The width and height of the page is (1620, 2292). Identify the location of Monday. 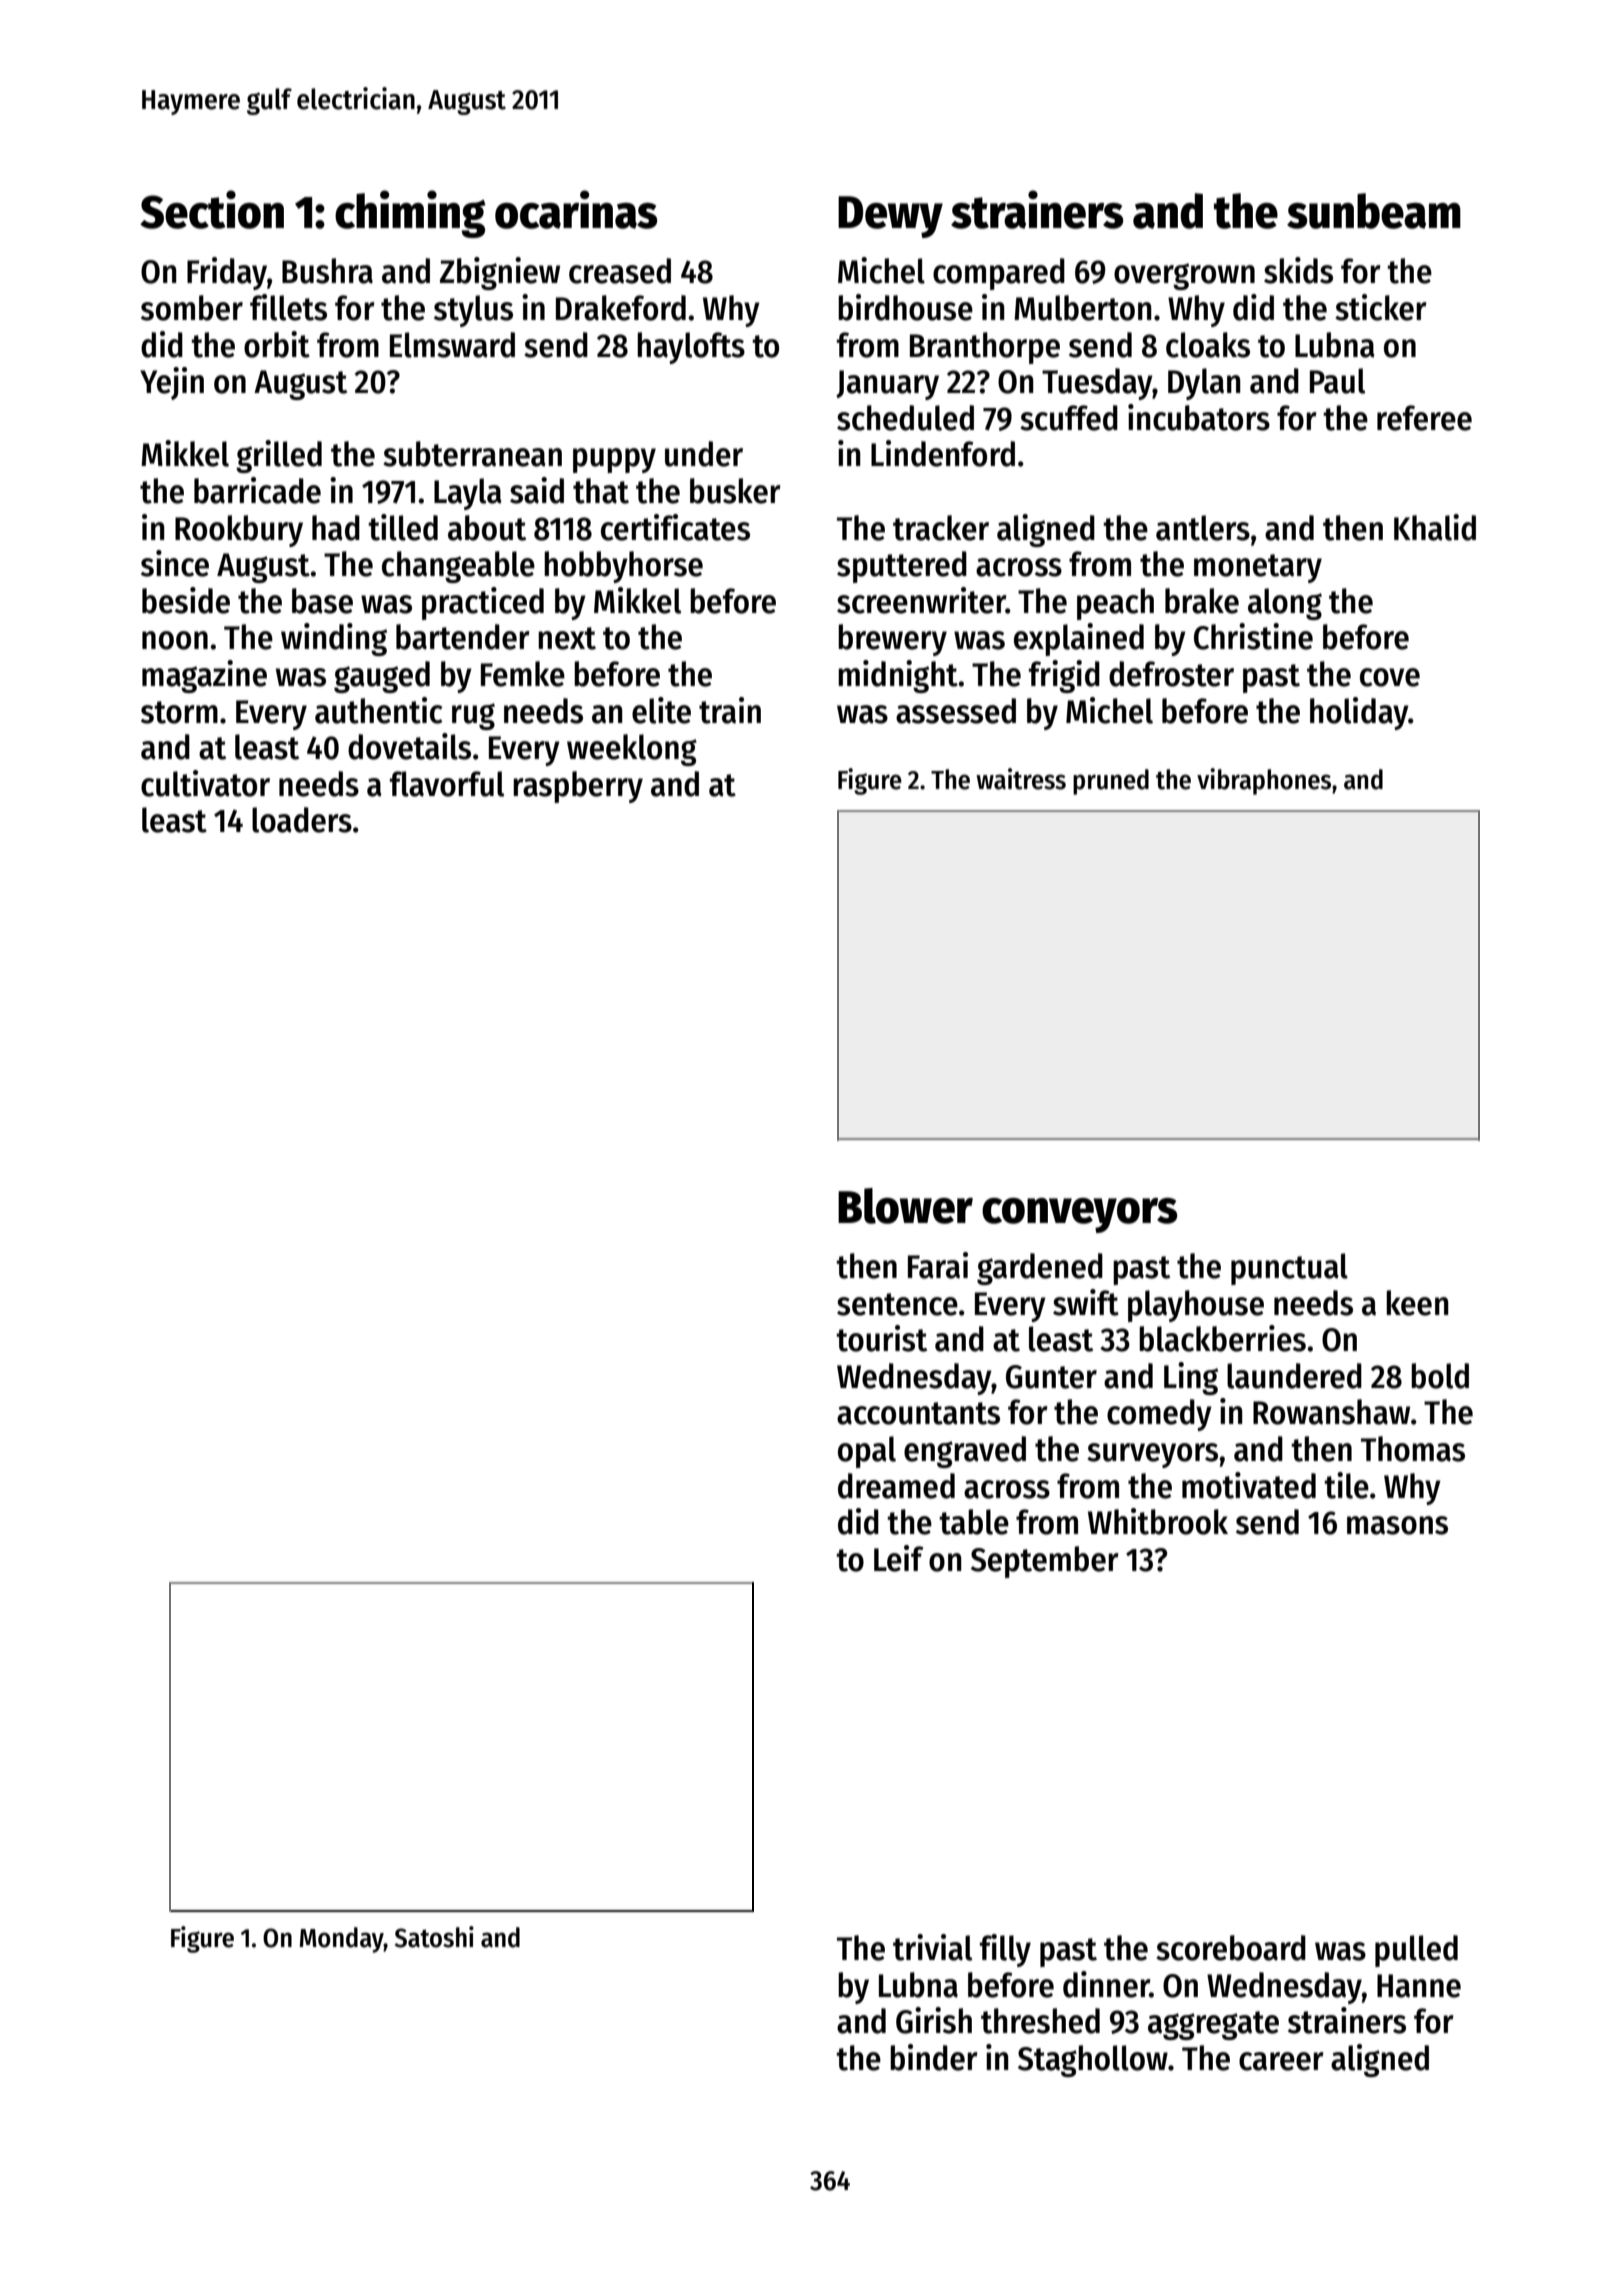
(341, 1940).
